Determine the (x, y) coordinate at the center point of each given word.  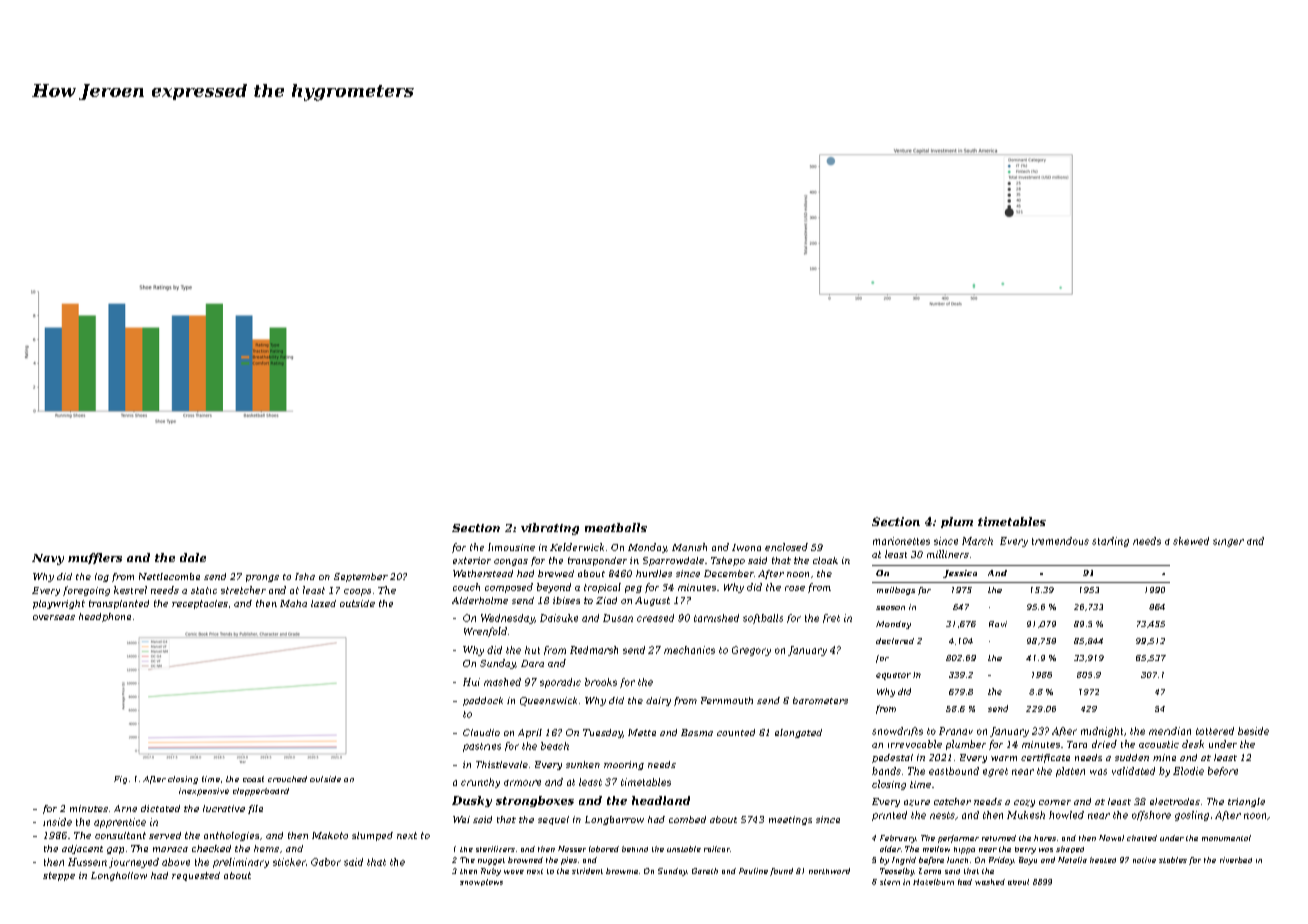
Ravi (998, 624)
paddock (483, 701)
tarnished (716, 618)
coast (253, 779)
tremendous (1060, 541)
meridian (1170, 731)
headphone (105, 617)
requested (196, 876)
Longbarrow (614, 820)
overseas (54, 617)
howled (1066, 815)
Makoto (330, 835)
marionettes (901, 541)
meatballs (616, 527)
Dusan (618, 618)
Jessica (960, 574)
